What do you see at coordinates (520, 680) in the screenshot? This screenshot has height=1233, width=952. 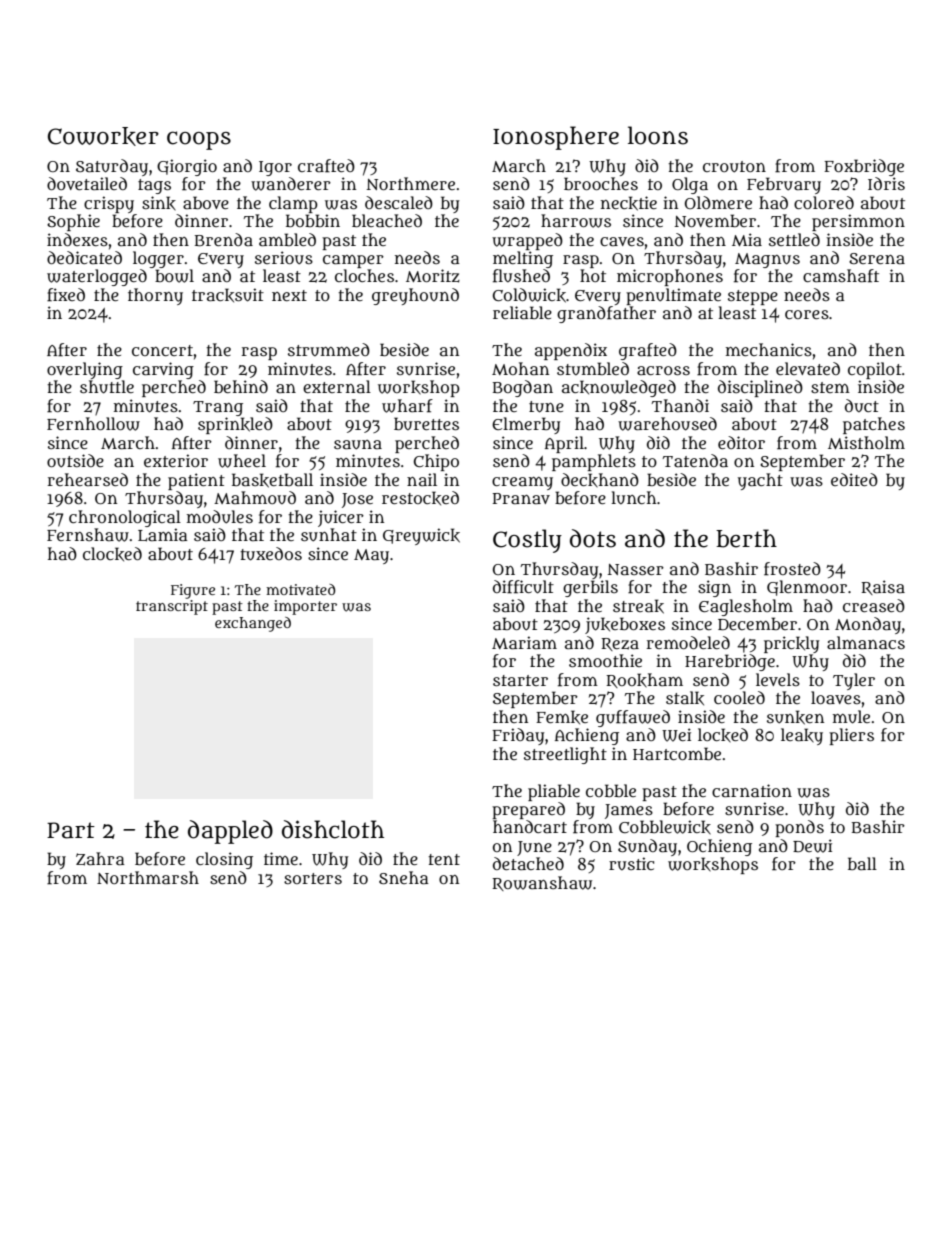 I see `starter` at bounding box center [520, 680].
